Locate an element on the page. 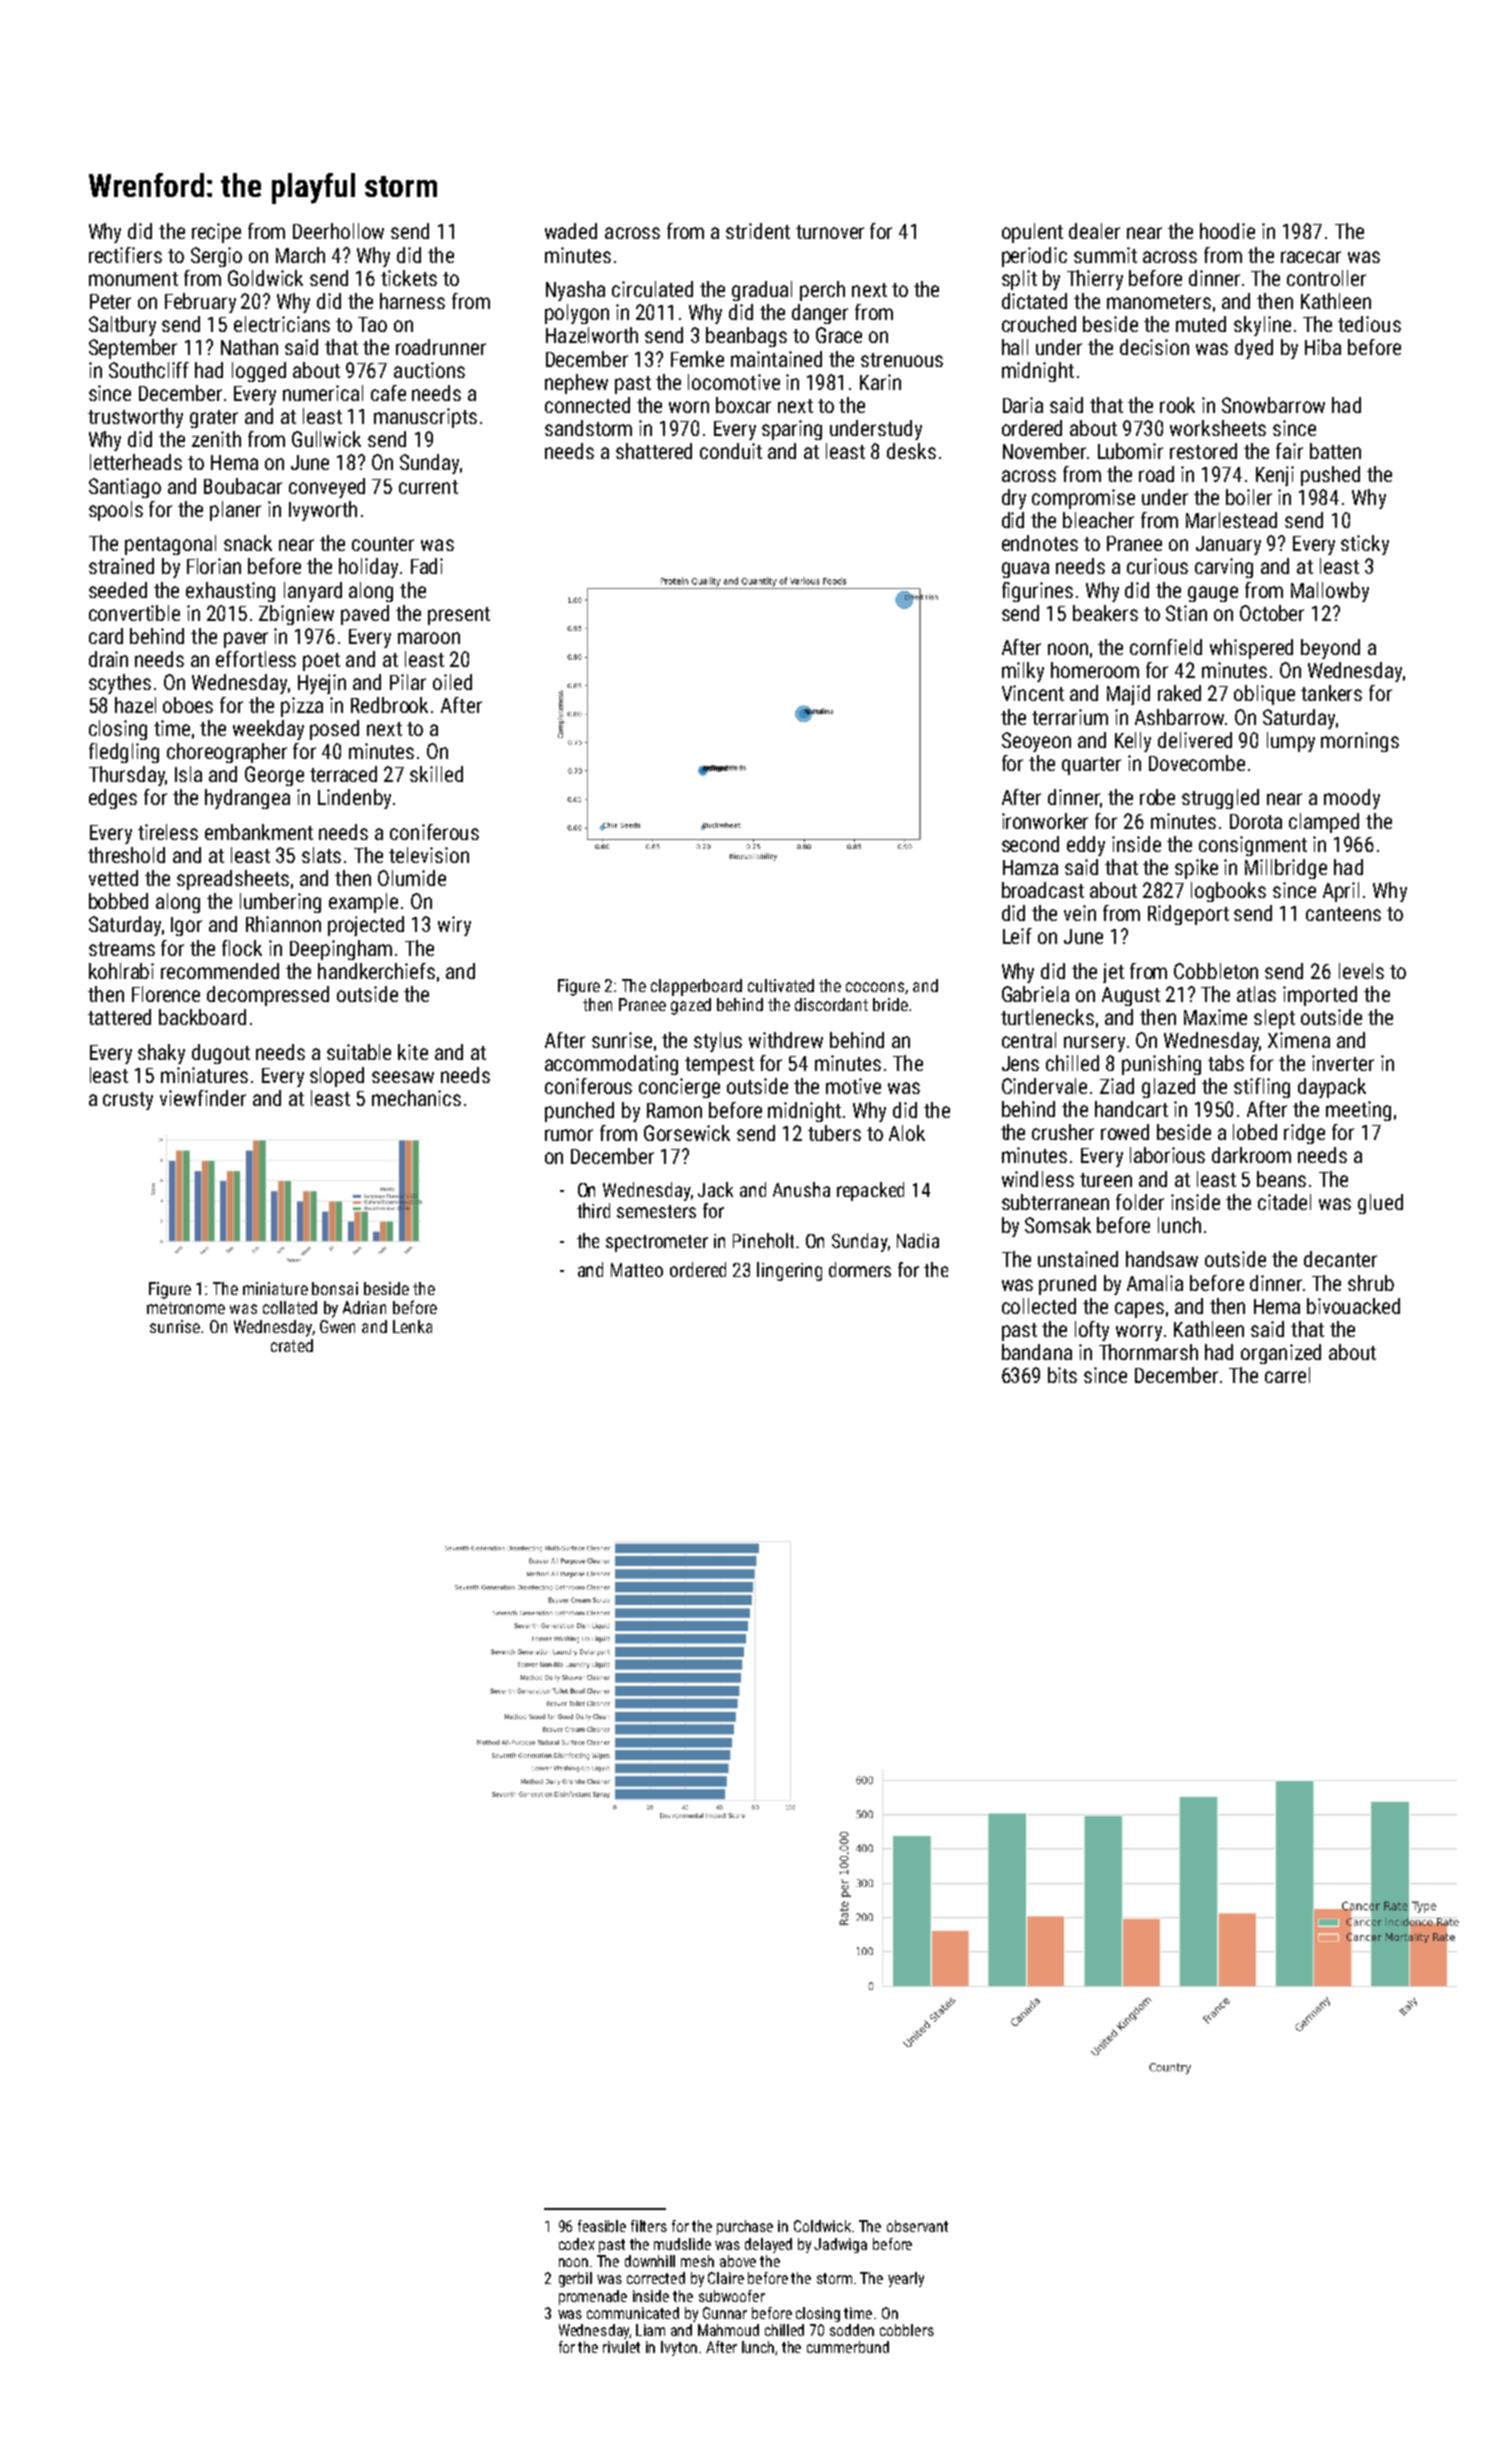 Image resolution: width=1496 pixels, height=2464 pixels. metronome is located at coordinates (186, 1308).
